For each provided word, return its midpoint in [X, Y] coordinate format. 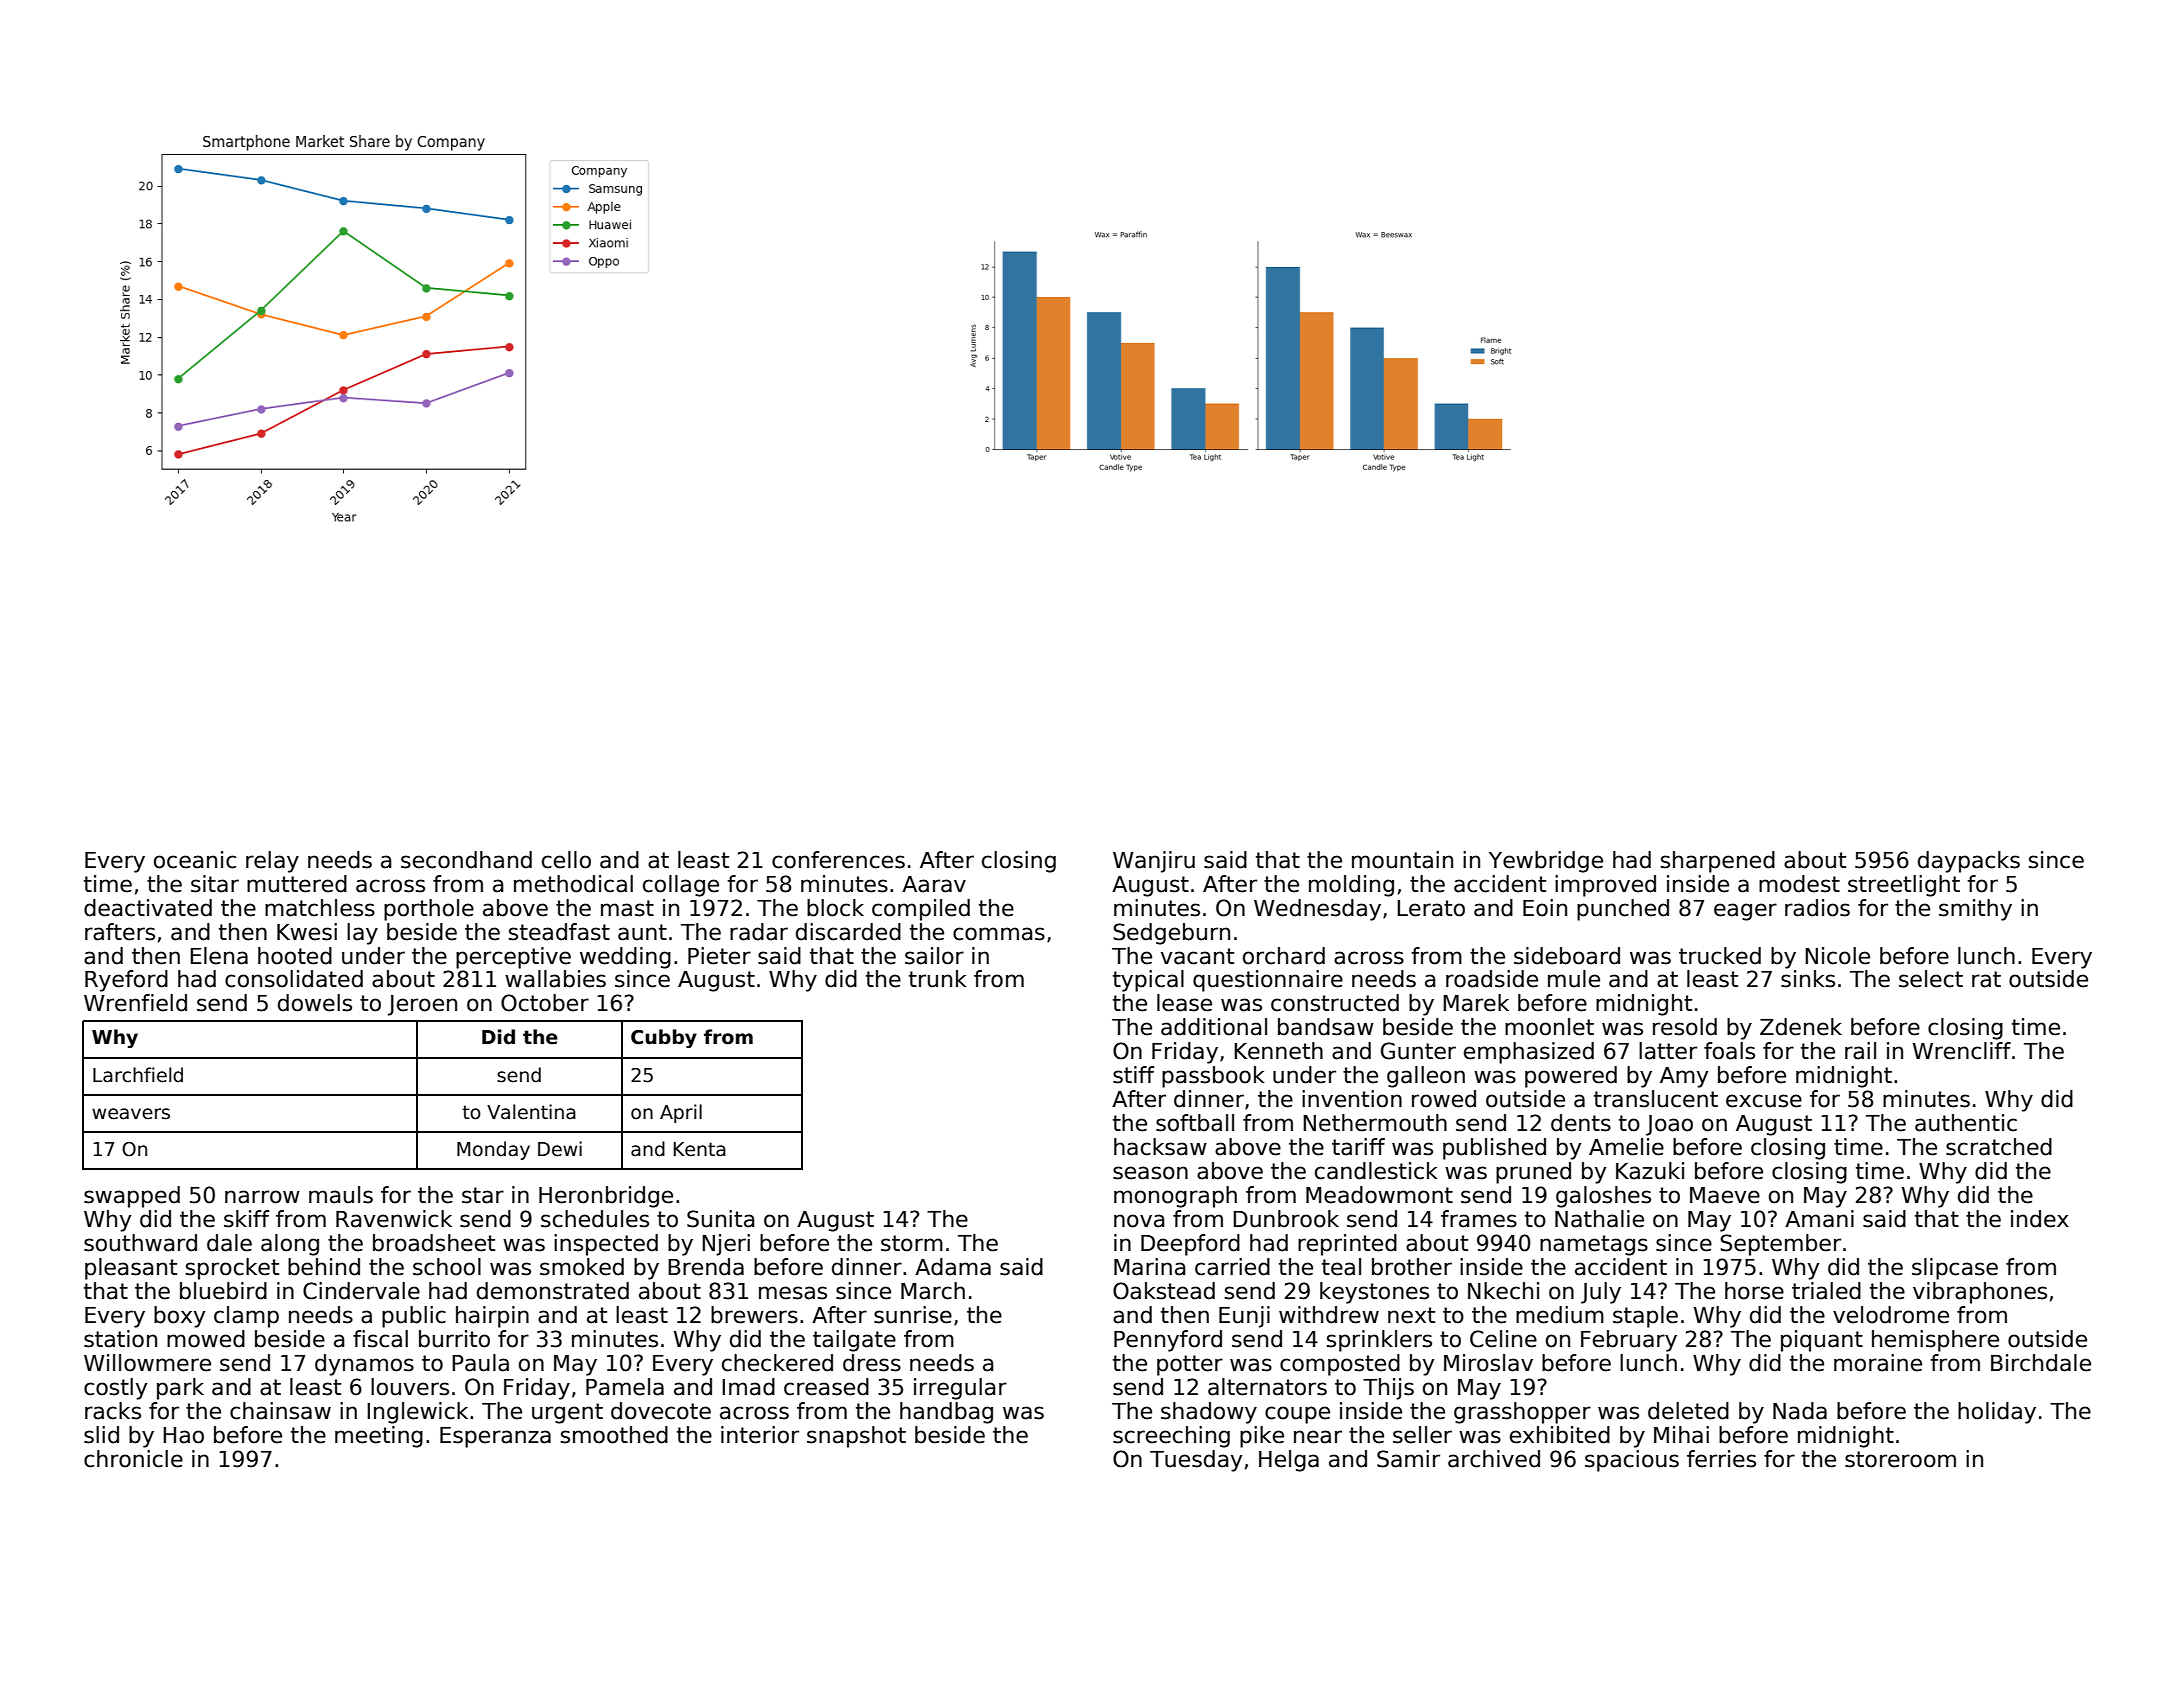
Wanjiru [1154, 862]
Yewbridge [1546, 862]
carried [1232, 1267]
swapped [132, 1197]
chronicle [133, 1459]
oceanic [195, 860]
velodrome [1891, 1315]
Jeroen [422, 1005]
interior [760, 1435]
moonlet [1549, 1027]
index [2040, 1219]
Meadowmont [1379, 1195]
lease [1184, 1003]
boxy [179, 1317]
